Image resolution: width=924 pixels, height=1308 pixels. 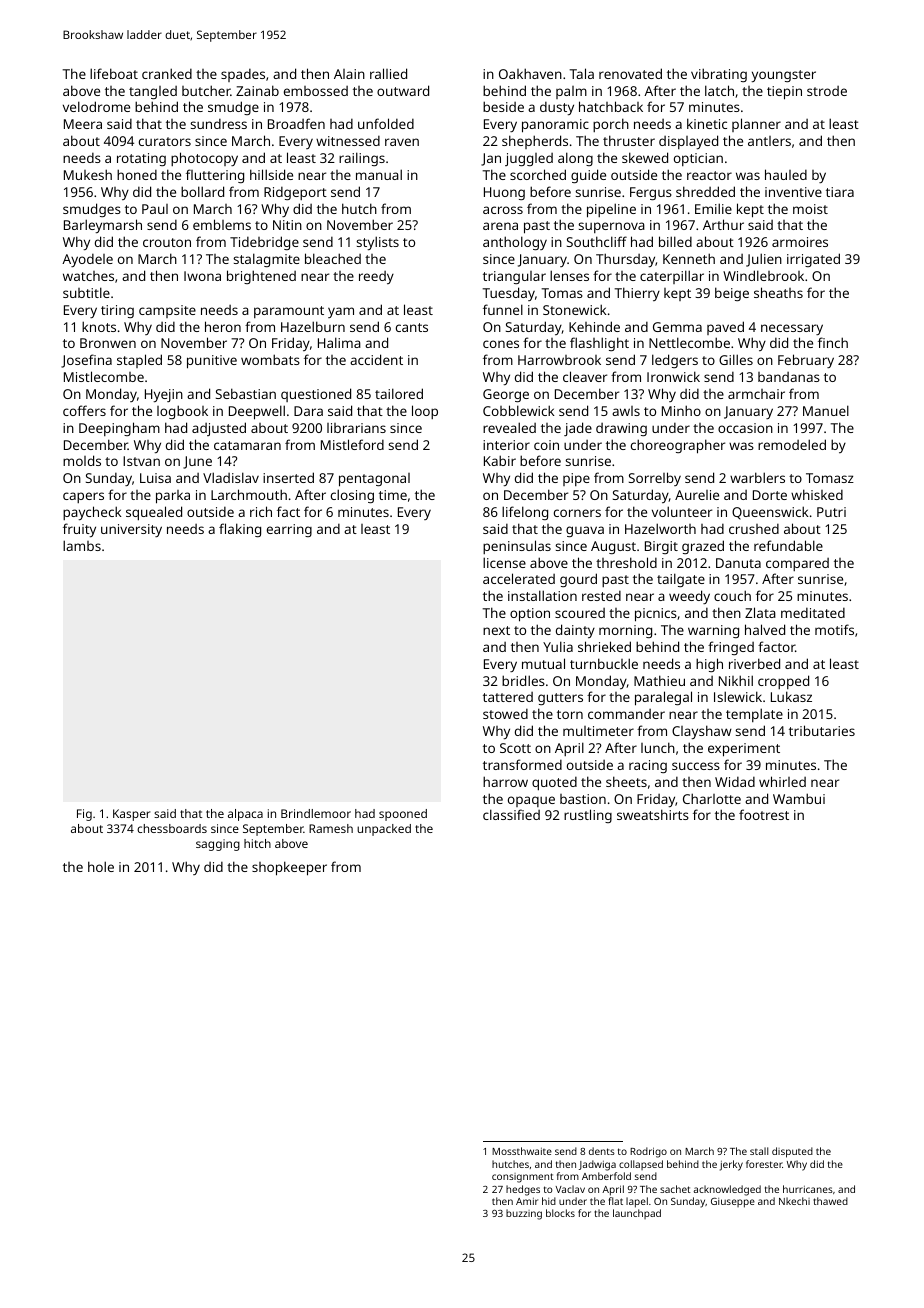 What do you see at coordinates (529, 159) in the screenshot?
I see `juggled` at bounding box center [529, 159].
